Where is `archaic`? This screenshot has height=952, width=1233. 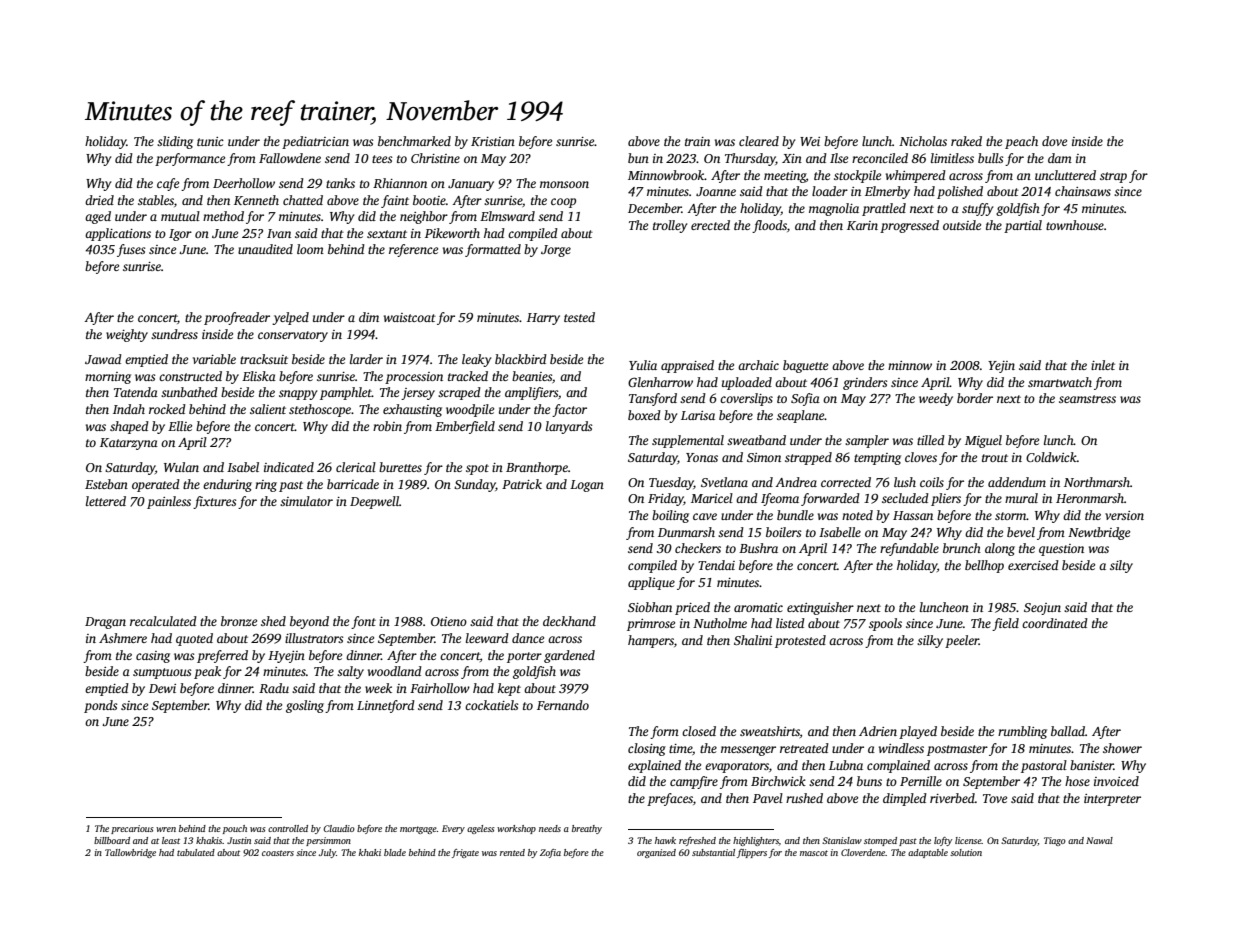
archaic is located at coordinates (758, 365).
